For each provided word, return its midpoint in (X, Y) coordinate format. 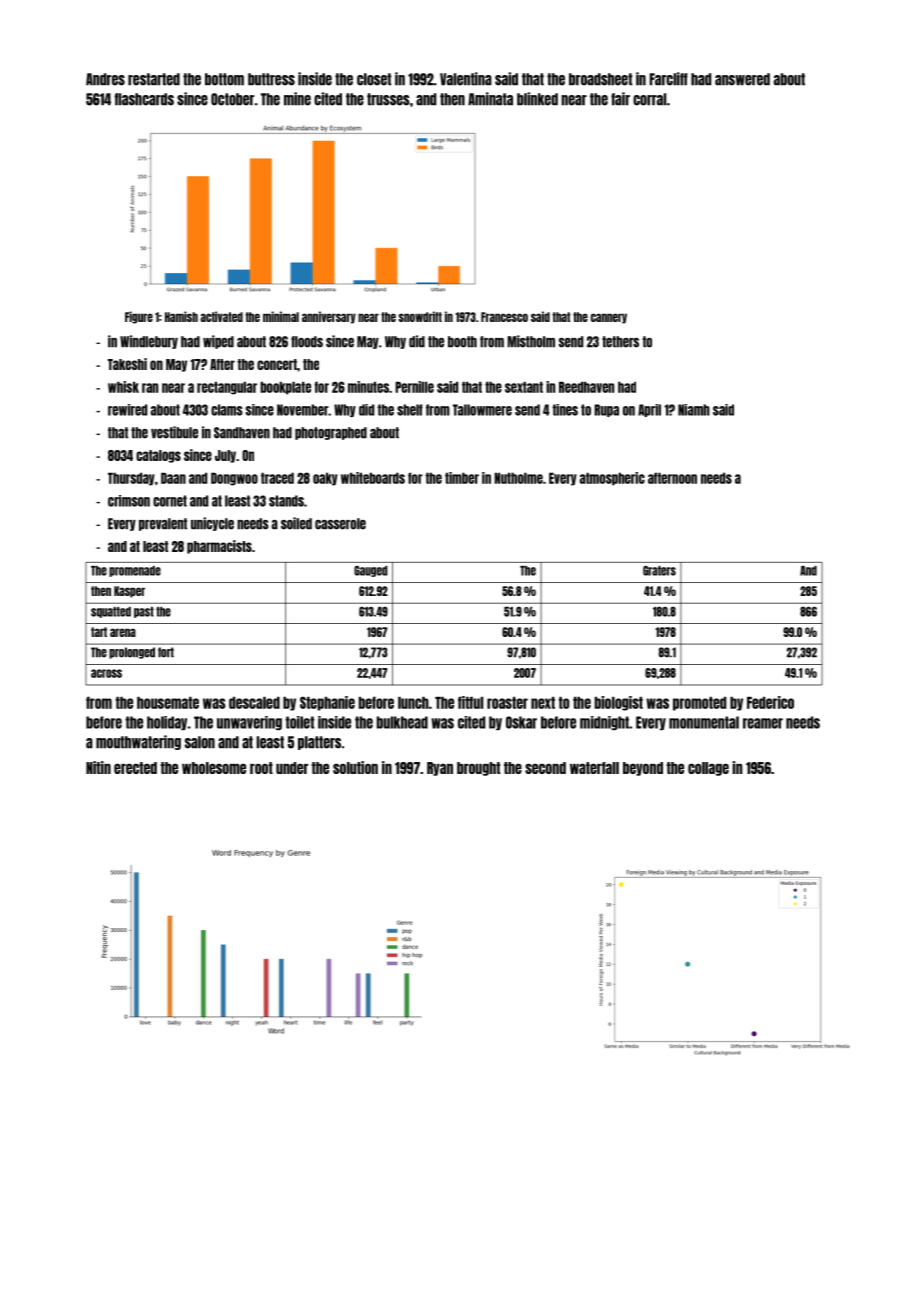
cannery (609, 318)
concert (277, 364)
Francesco (504, 317)
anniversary (329, 317)
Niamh (694, 410)
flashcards (144, 99)
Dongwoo (234, 479)
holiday (167, 723)
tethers (620, 342)
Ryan (440, 769)
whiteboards (373, 478)
